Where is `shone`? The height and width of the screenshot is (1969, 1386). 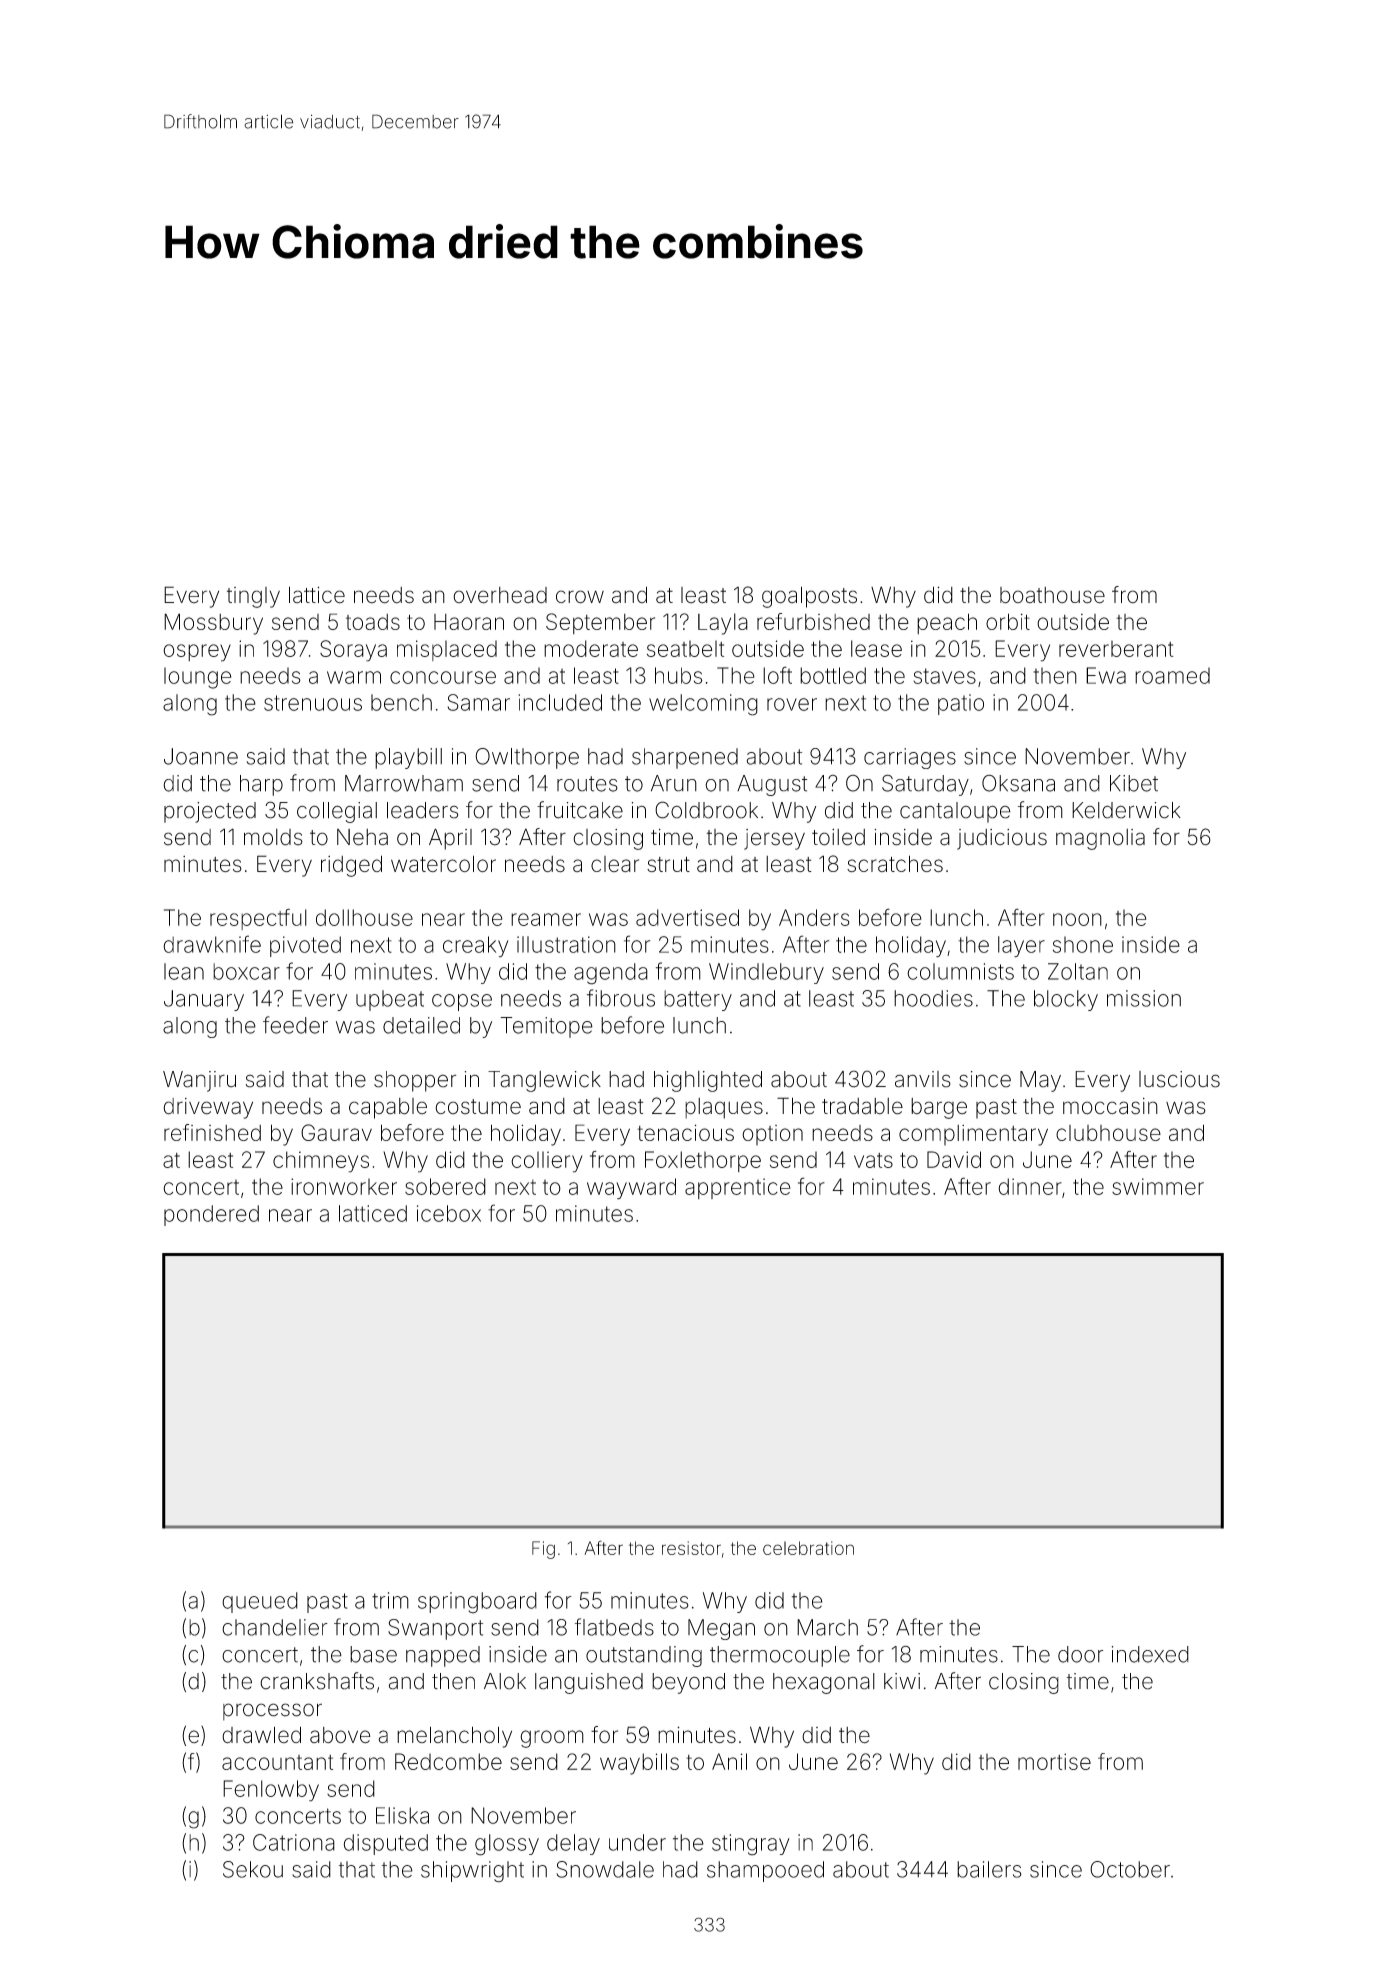 shone is located at coordinates (1083, 944).
